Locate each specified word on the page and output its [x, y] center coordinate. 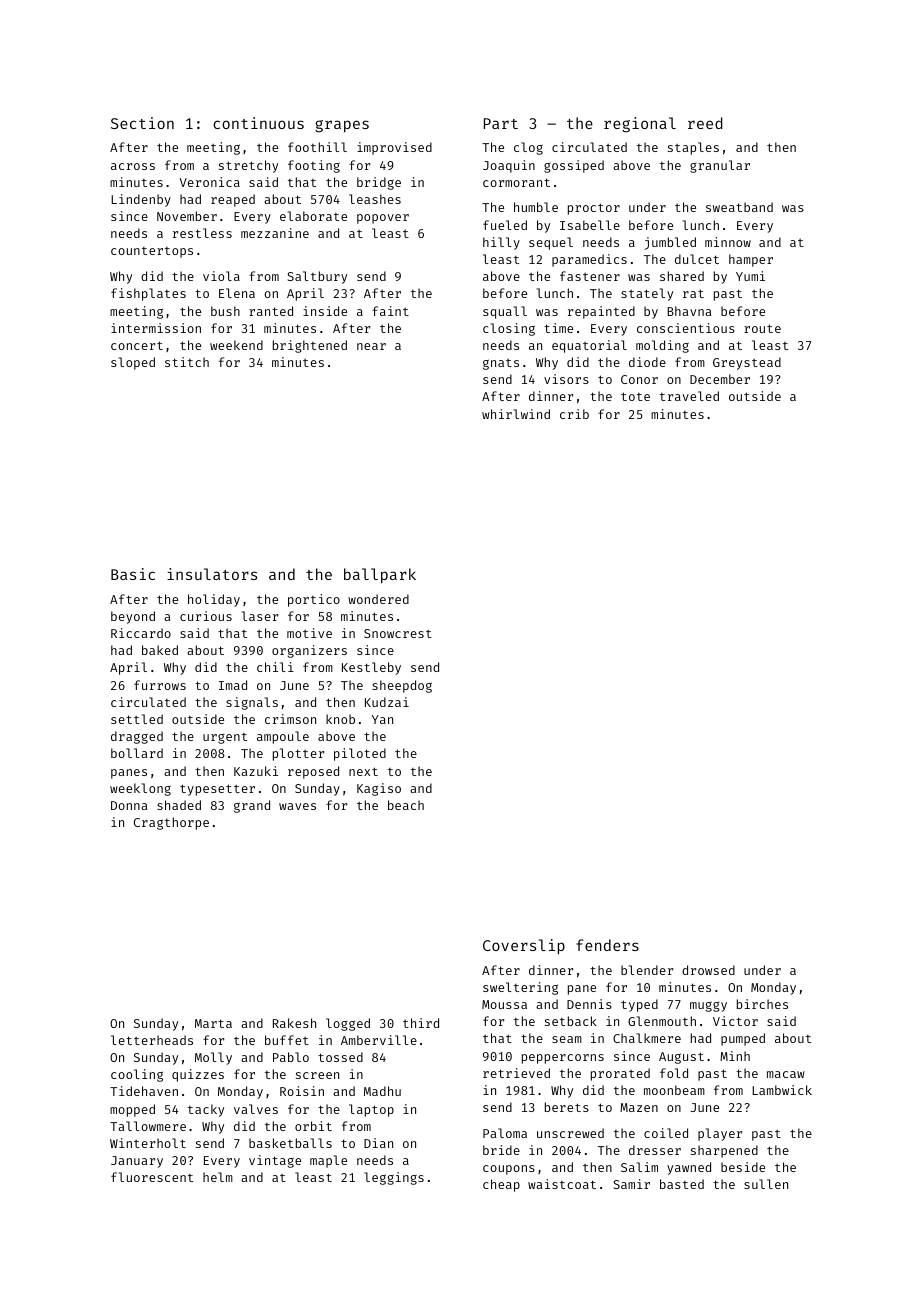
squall [505, 312]
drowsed [708, 970]
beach [406, 805]
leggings [394, 1178]
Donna [129, 805]
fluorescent [152, 1177]
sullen [766, 1184]
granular [720, 166]
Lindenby [141, 200]
